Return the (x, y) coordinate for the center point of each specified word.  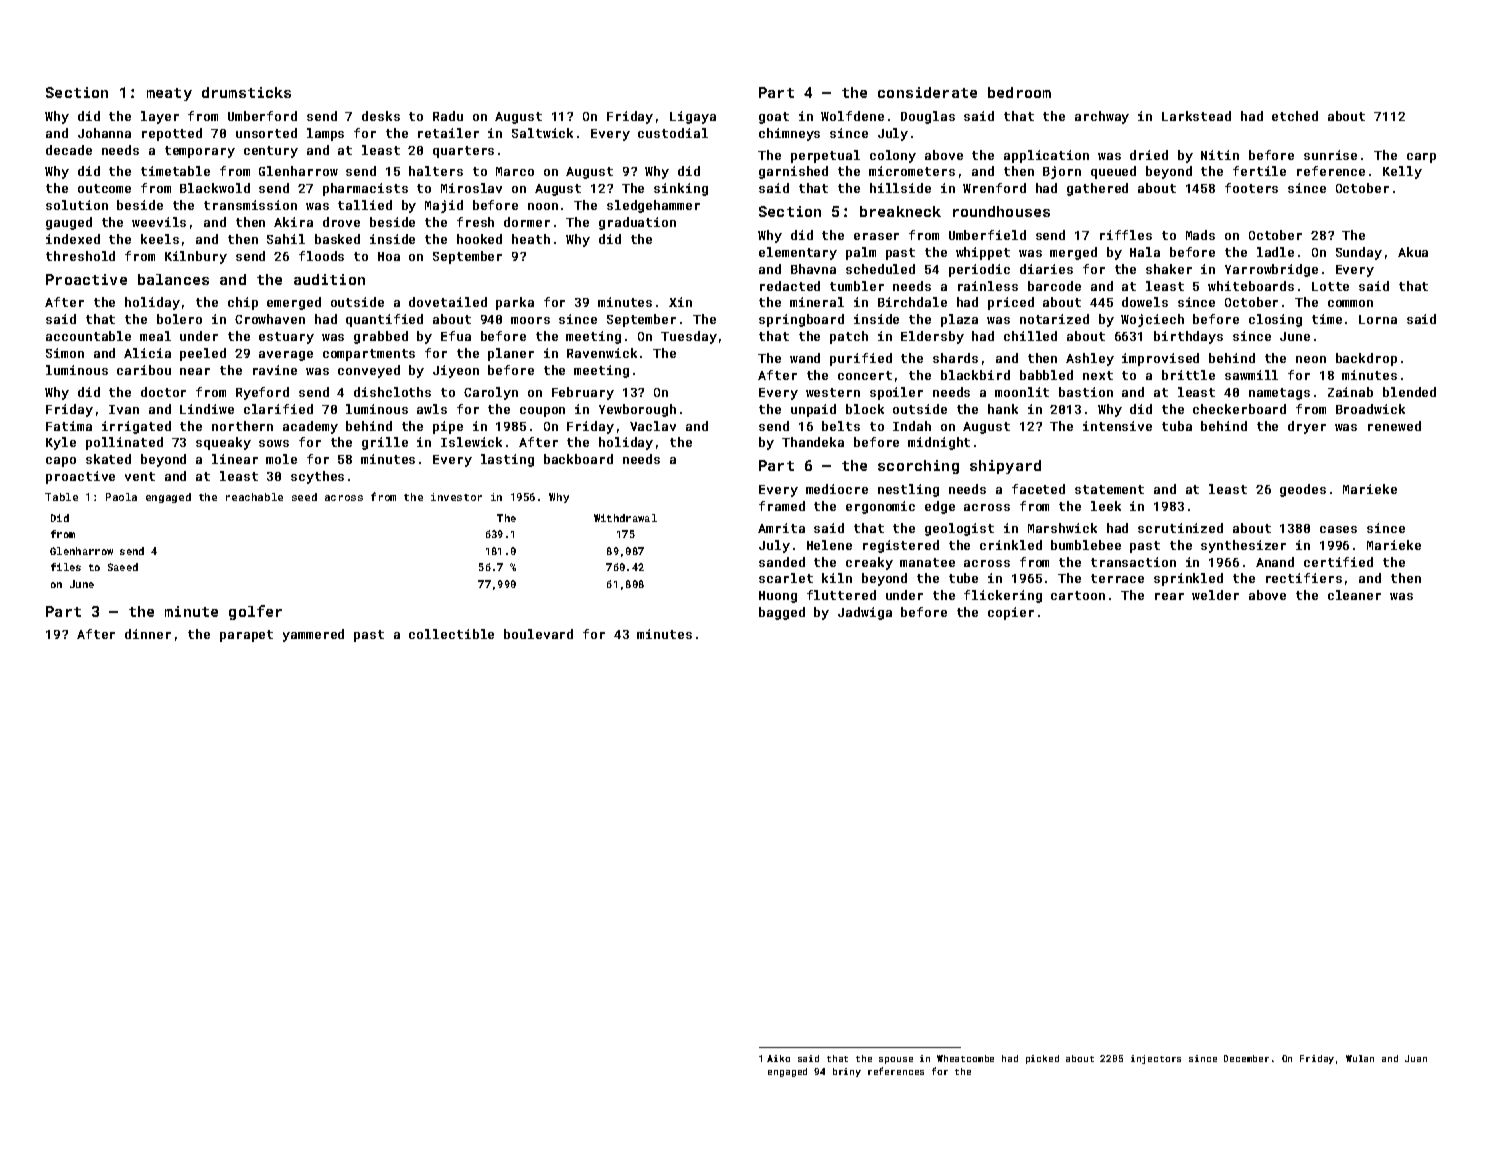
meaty (169, 94)
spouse (896, 1060)
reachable (254, 497)
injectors (1156, 1059)
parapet (246, 636)
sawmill (1251, 375)
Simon (65, 353)
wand (805, 358)
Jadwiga (865, 613)
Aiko (778, 1058)
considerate (927, 92)
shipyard (1005, 467)
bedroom (1019, 92)
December (1246, 1058)
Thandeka (813, 442)
